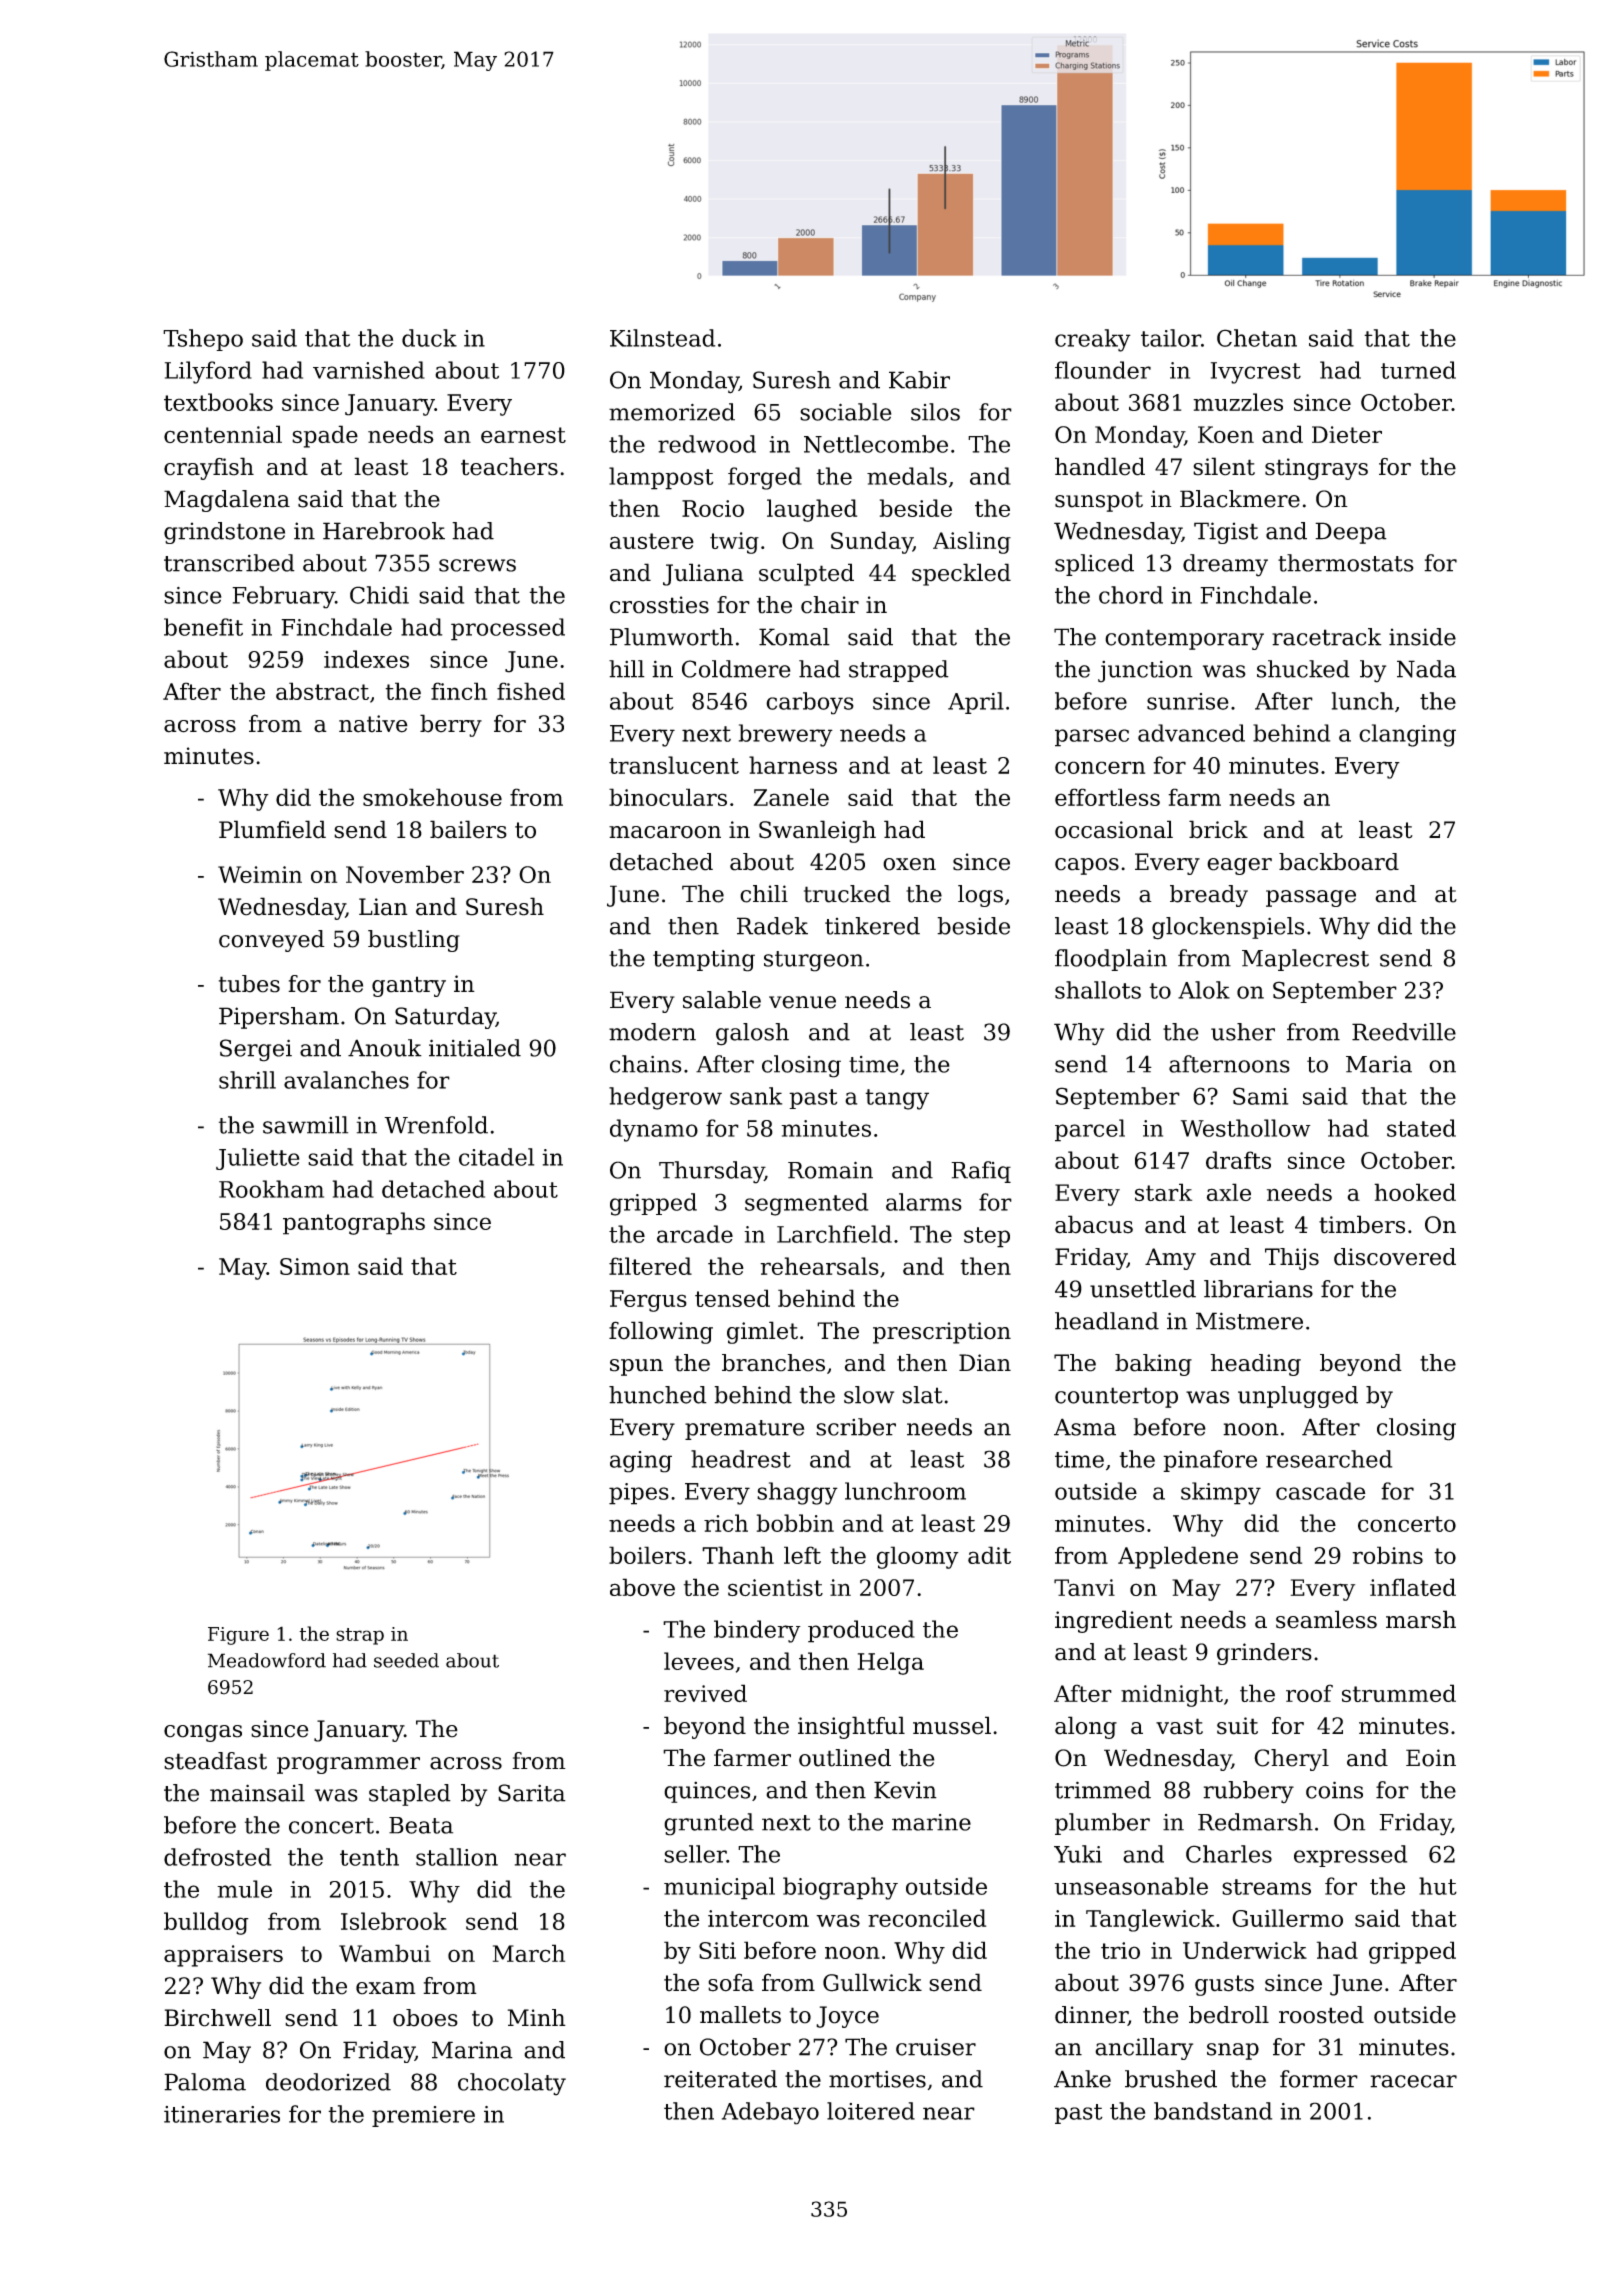 Image resolution: width=1620 pixels, height=2292 pixels. I want to click on tailor, so click(1171, 338).
